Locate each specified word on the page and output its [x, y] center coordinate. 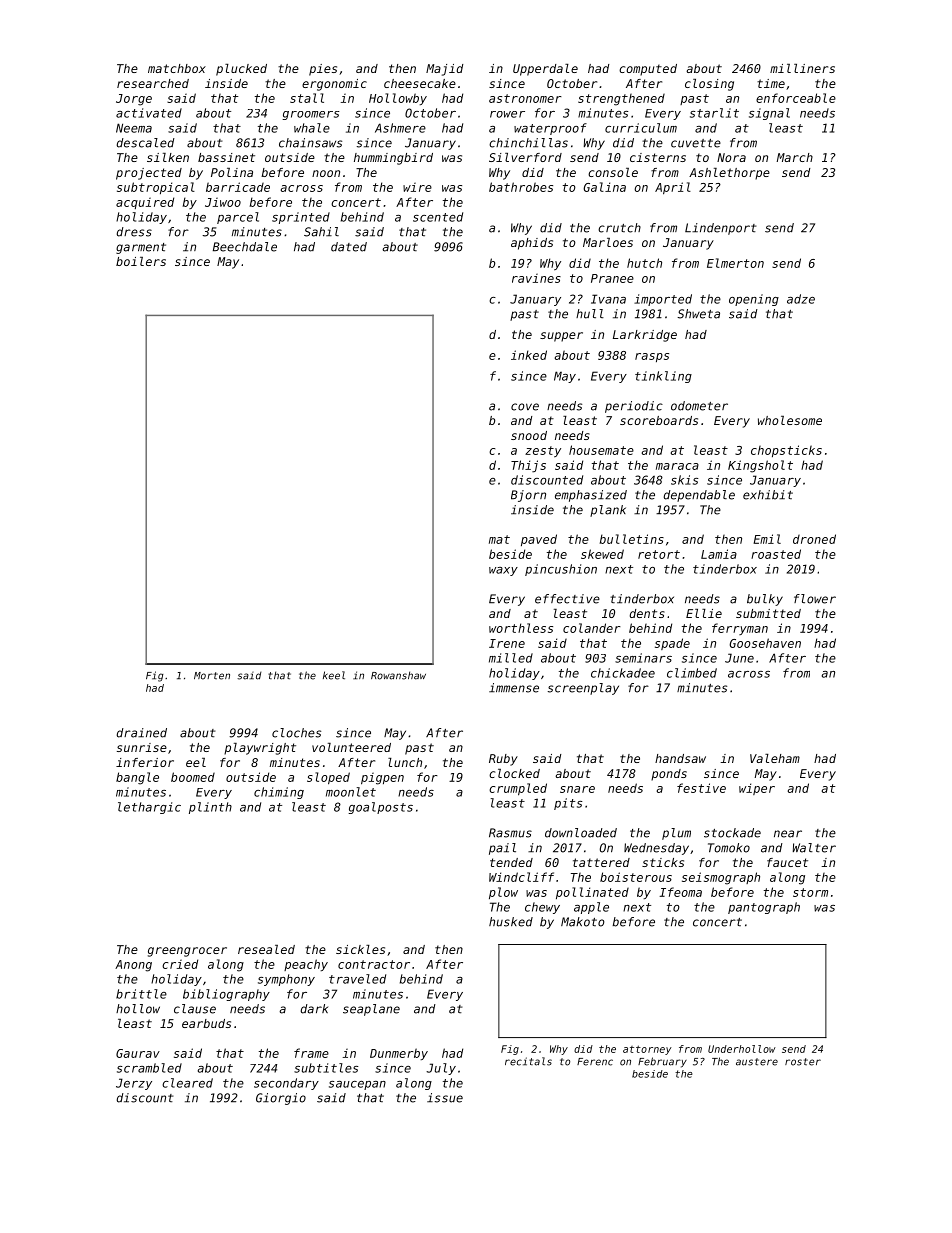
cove [525, 407]
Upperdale [545, 70]
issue [445, 1098]
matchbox [177, 68]
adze [801, 299]
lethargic [149, 808]
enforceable [796, 98]
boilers [141, 261]
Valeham [775, 758]
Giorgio [281, 1099]
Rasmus [510, 833]
